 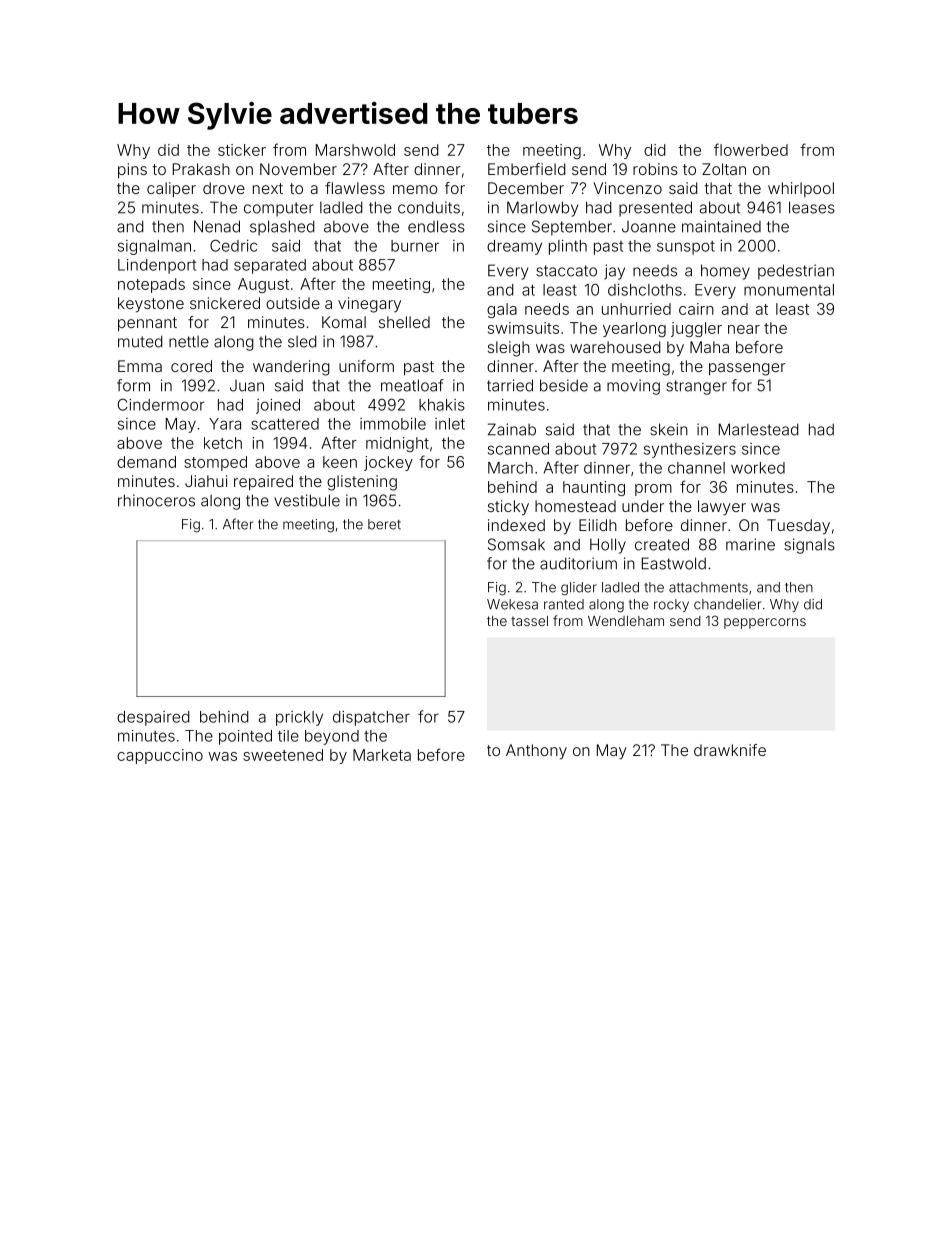 I want to click on signalman, so click(x=154, y=247).
